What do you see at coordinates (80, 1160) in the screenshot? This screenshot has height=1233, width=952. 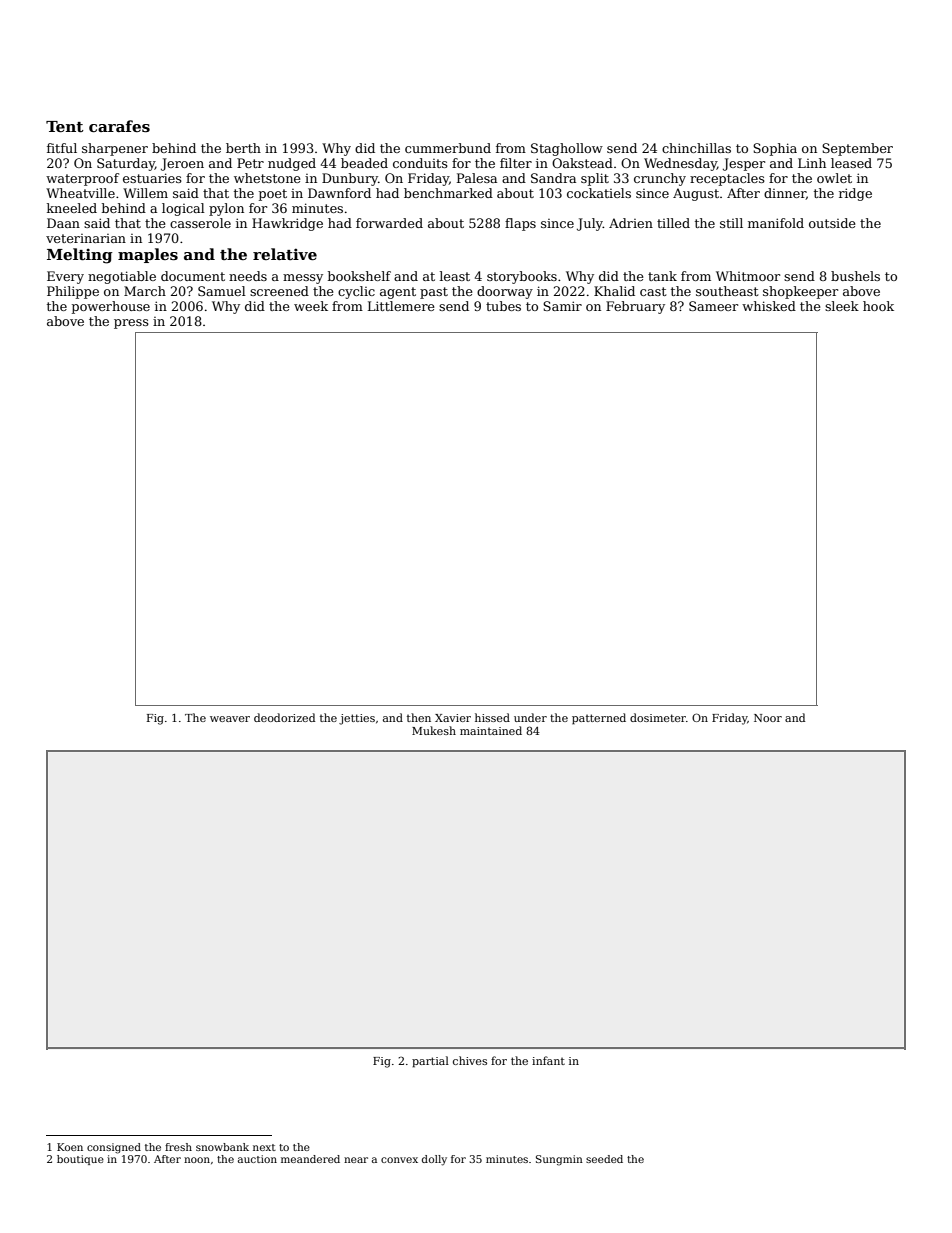 I see `boutique` at bounding box center [80, 1160].
